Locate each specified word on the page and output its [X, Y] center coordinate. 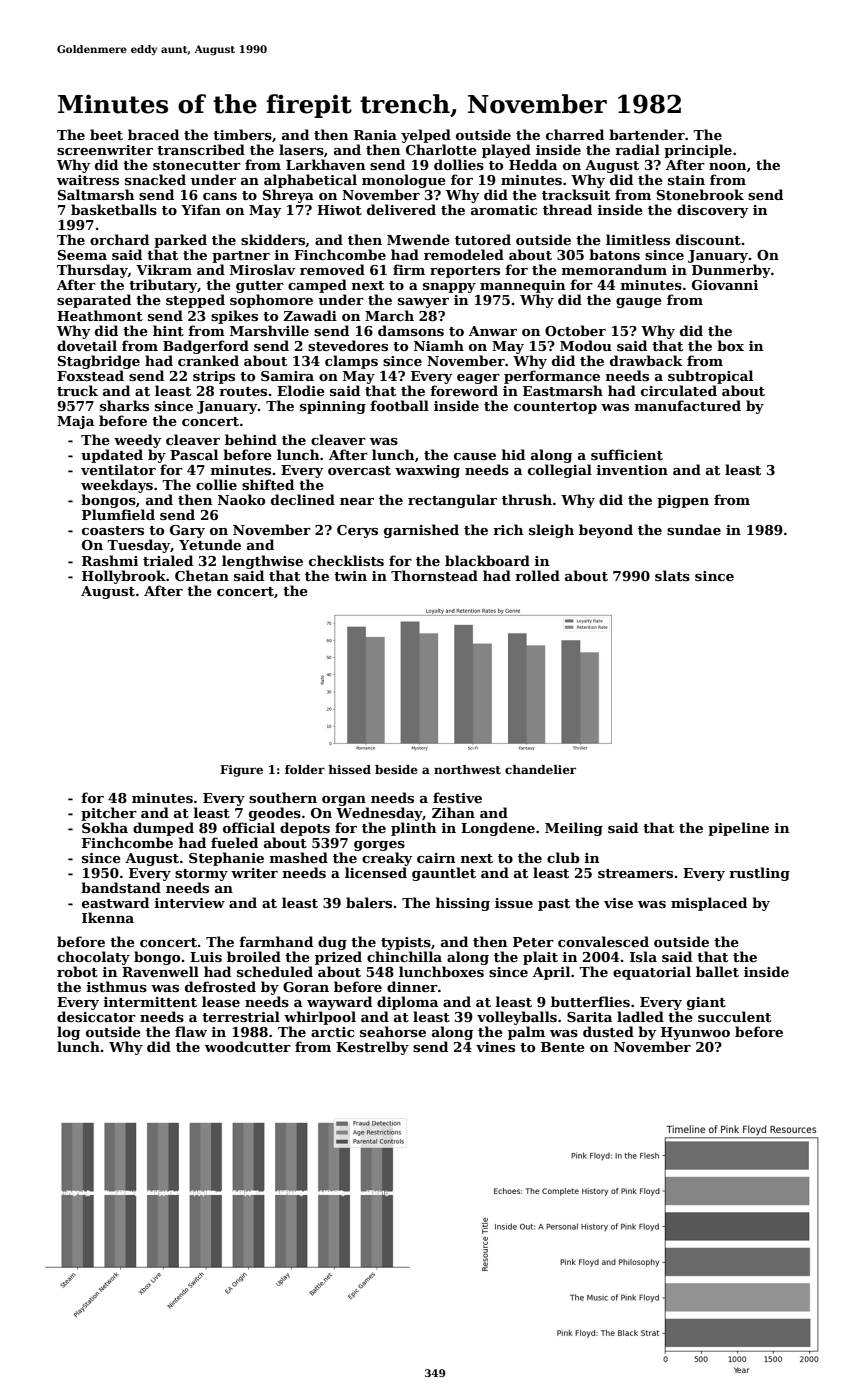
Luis [206, 957]
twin [350, 576]
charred [575, 134]
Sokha [105, 827]
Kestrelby [372, 1048]
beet [106, 134]
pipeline [738, 829]
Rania [375, 135]
